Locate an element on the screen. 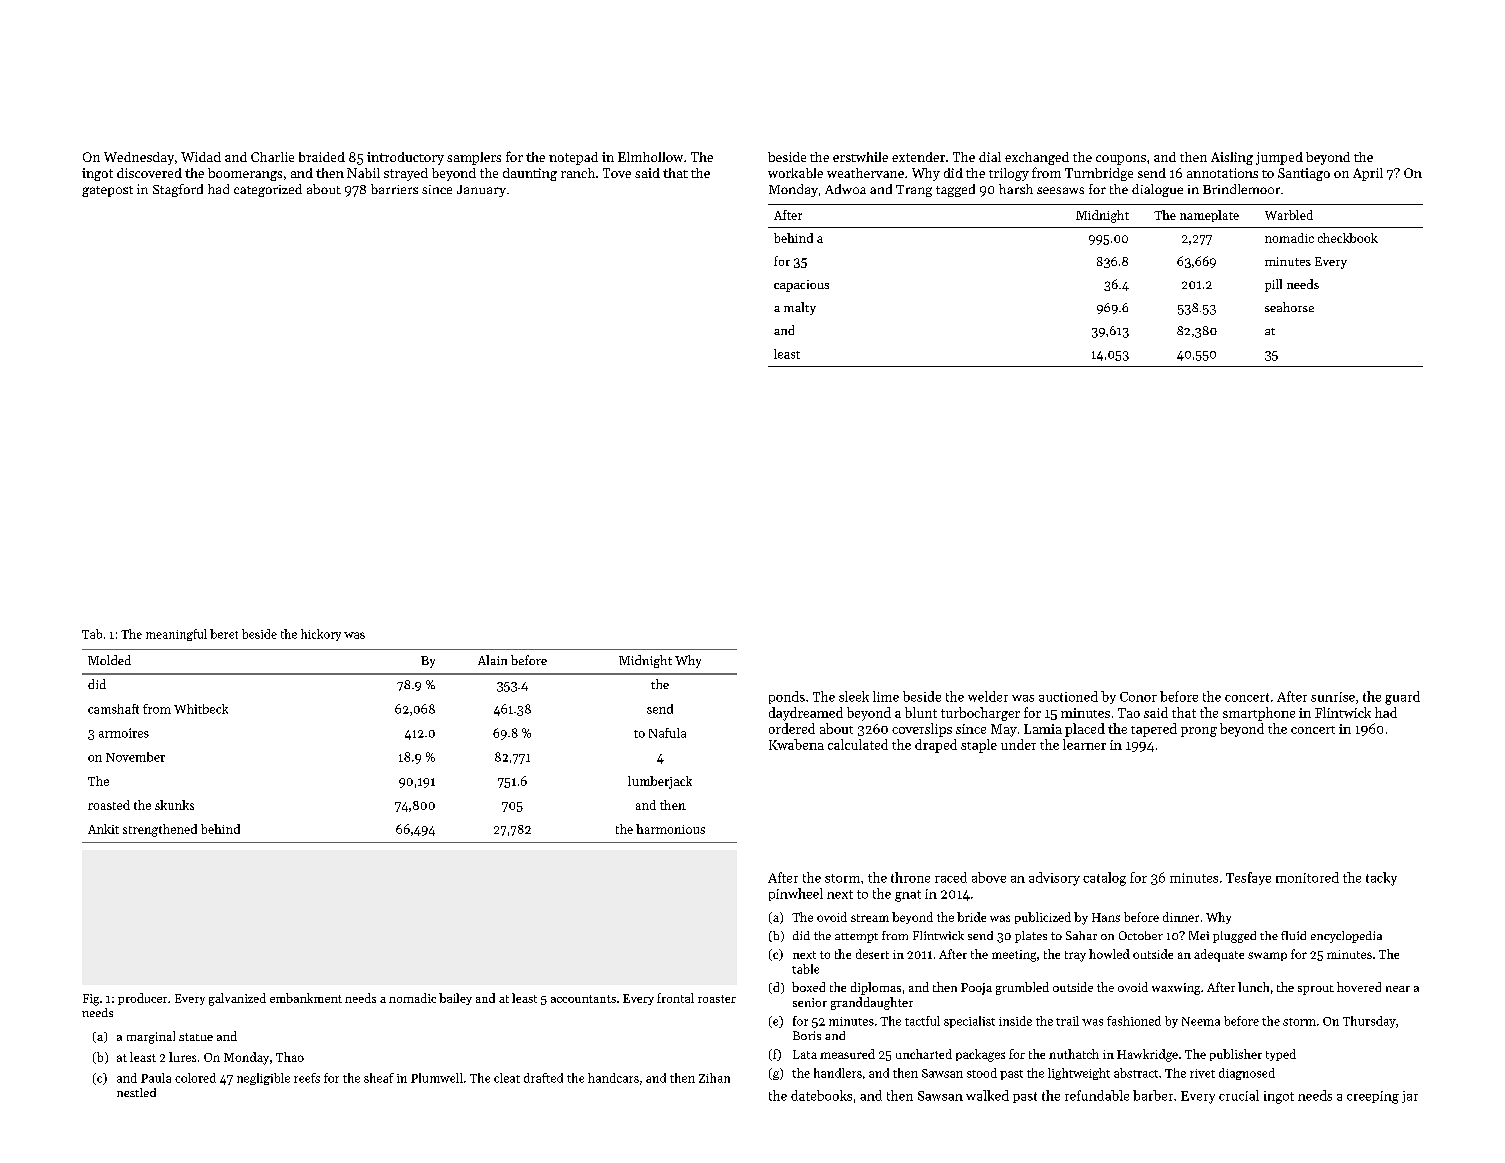 The height and width of the screenshot is (1163, 1505). beret is located at coordinates (224, 634).
